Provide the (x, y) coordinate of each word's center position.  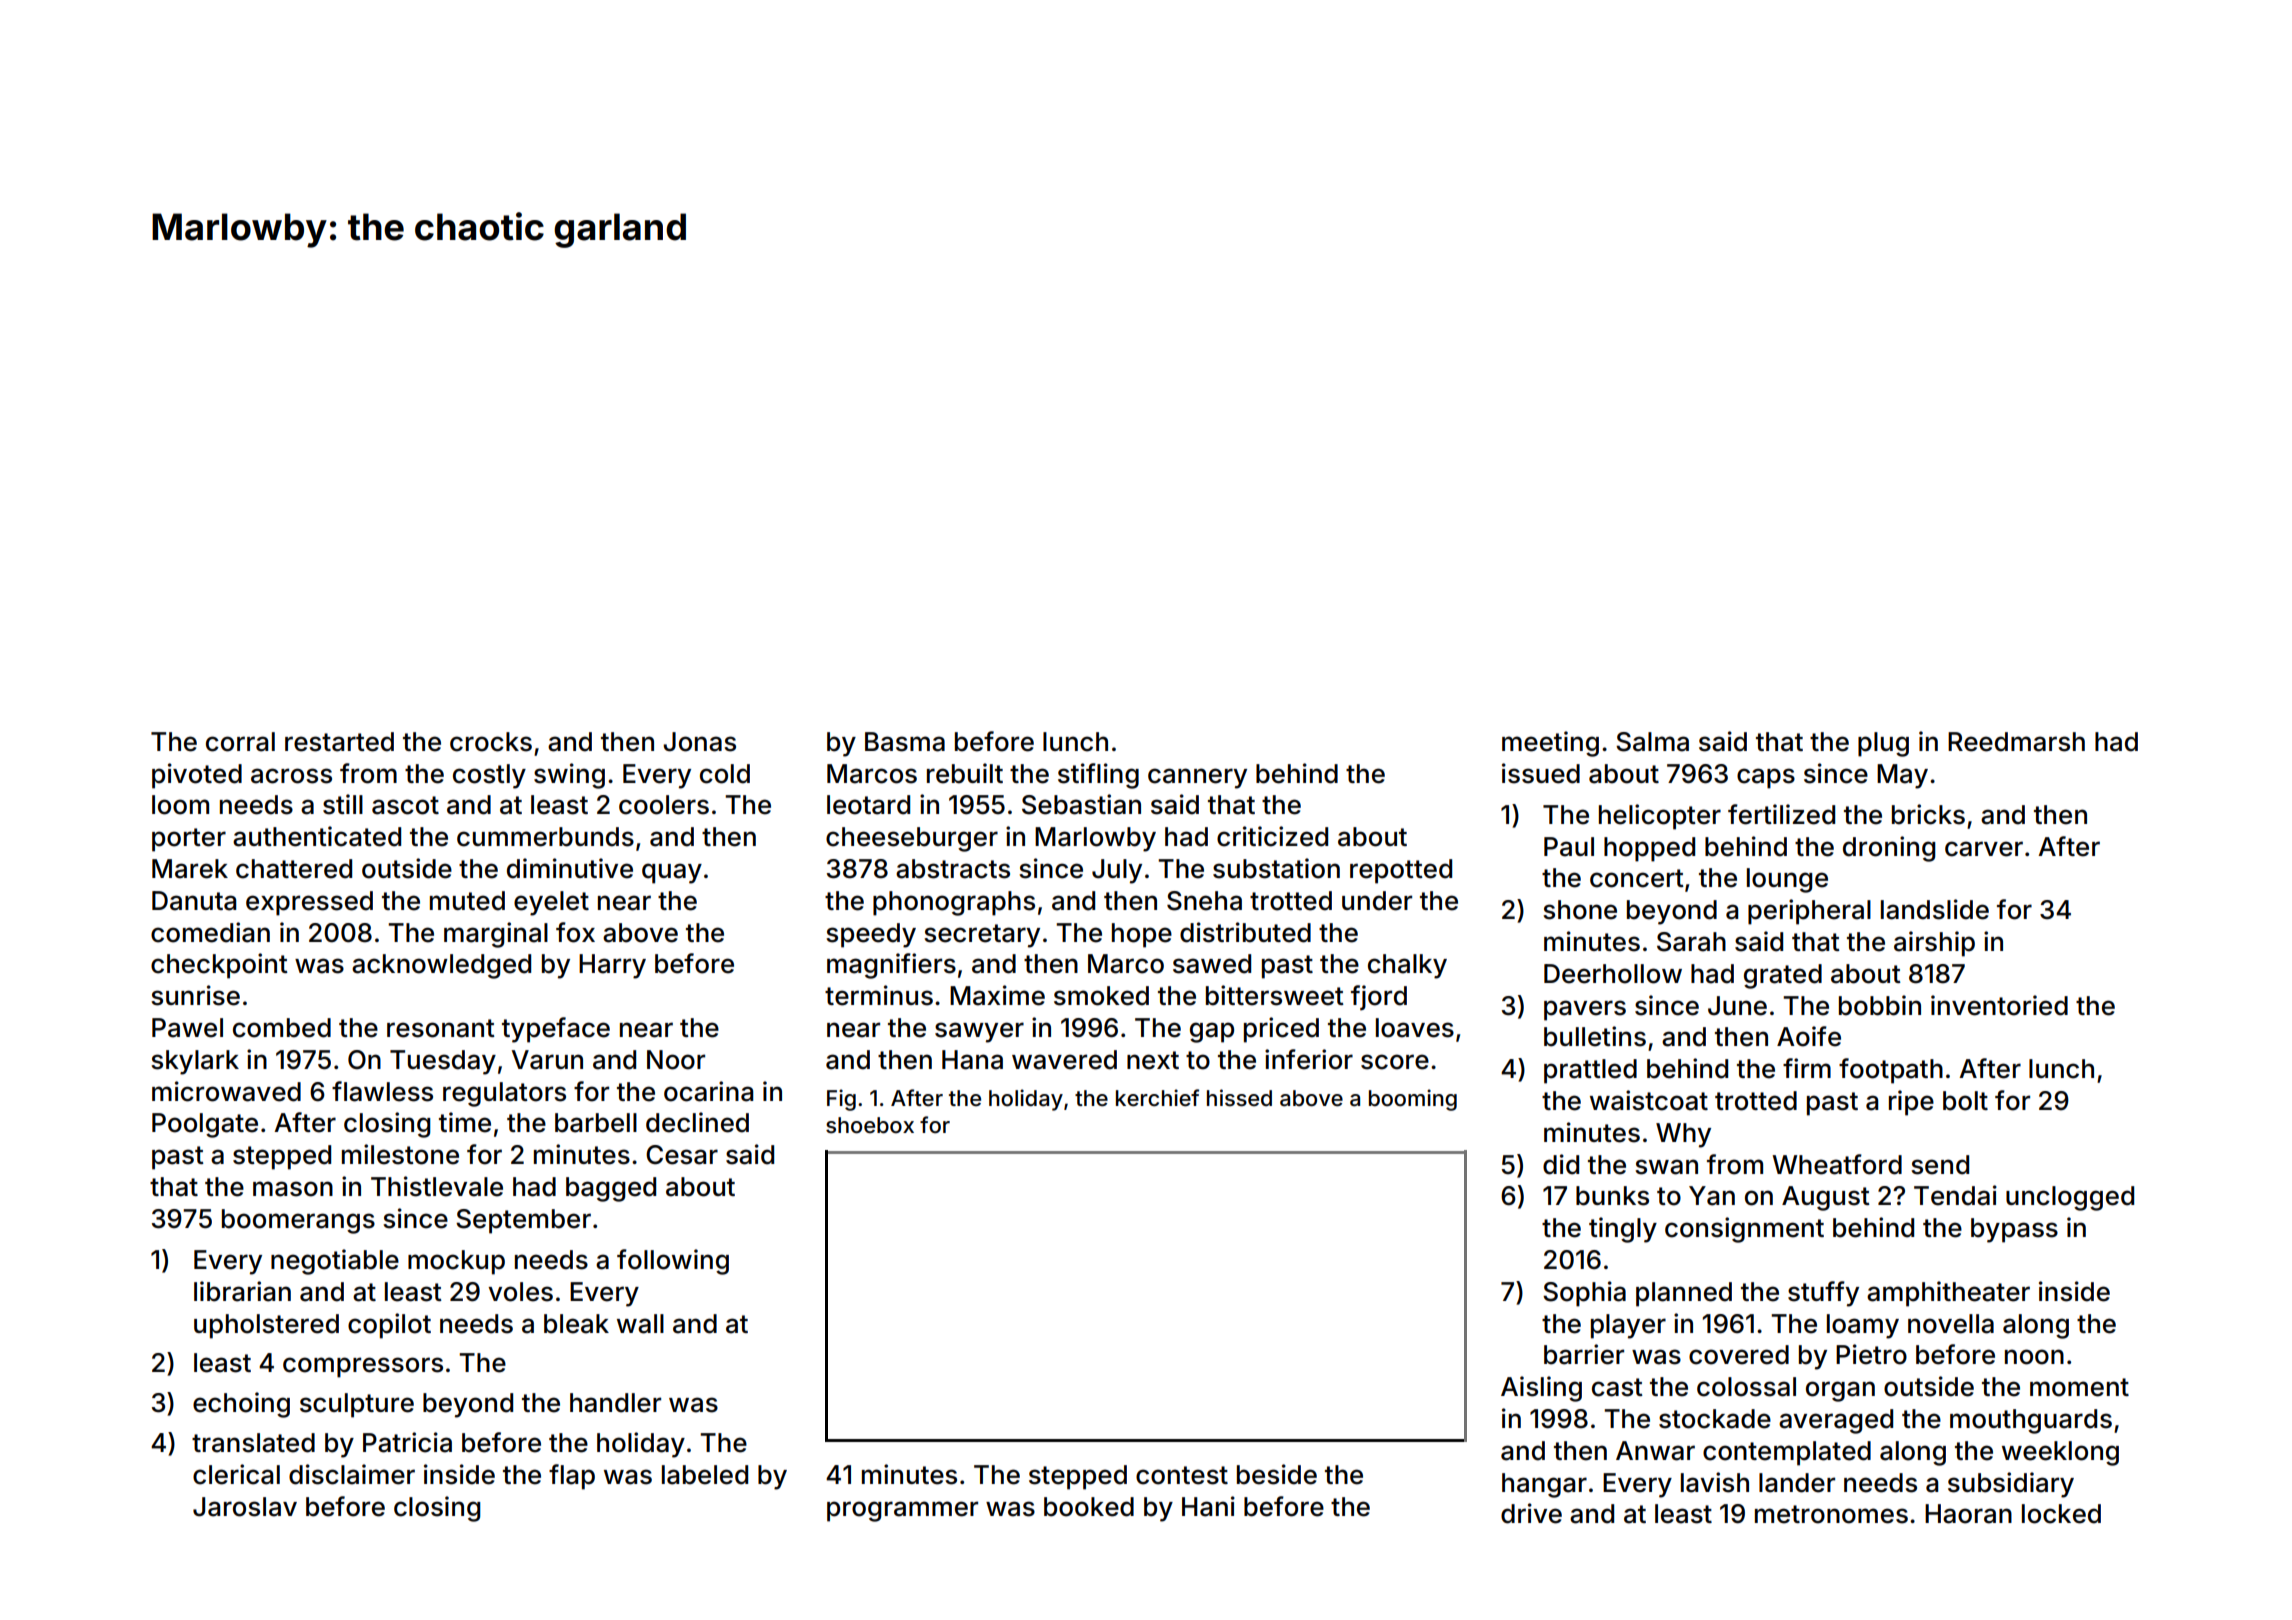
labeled (705, 1475)
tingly (1623, 1230)
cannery (1197, 778)
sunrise (195, 995)
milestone (400, 1154)
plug (1883, 744)
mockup (456, 1262)
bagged (611, 1189)
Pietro (1871, 1354)
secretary (982, 936)
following (673, 1262)
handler (615, 1403)
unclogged (2070, 1198)
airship (1934, 944)
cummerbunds (545, 837)
